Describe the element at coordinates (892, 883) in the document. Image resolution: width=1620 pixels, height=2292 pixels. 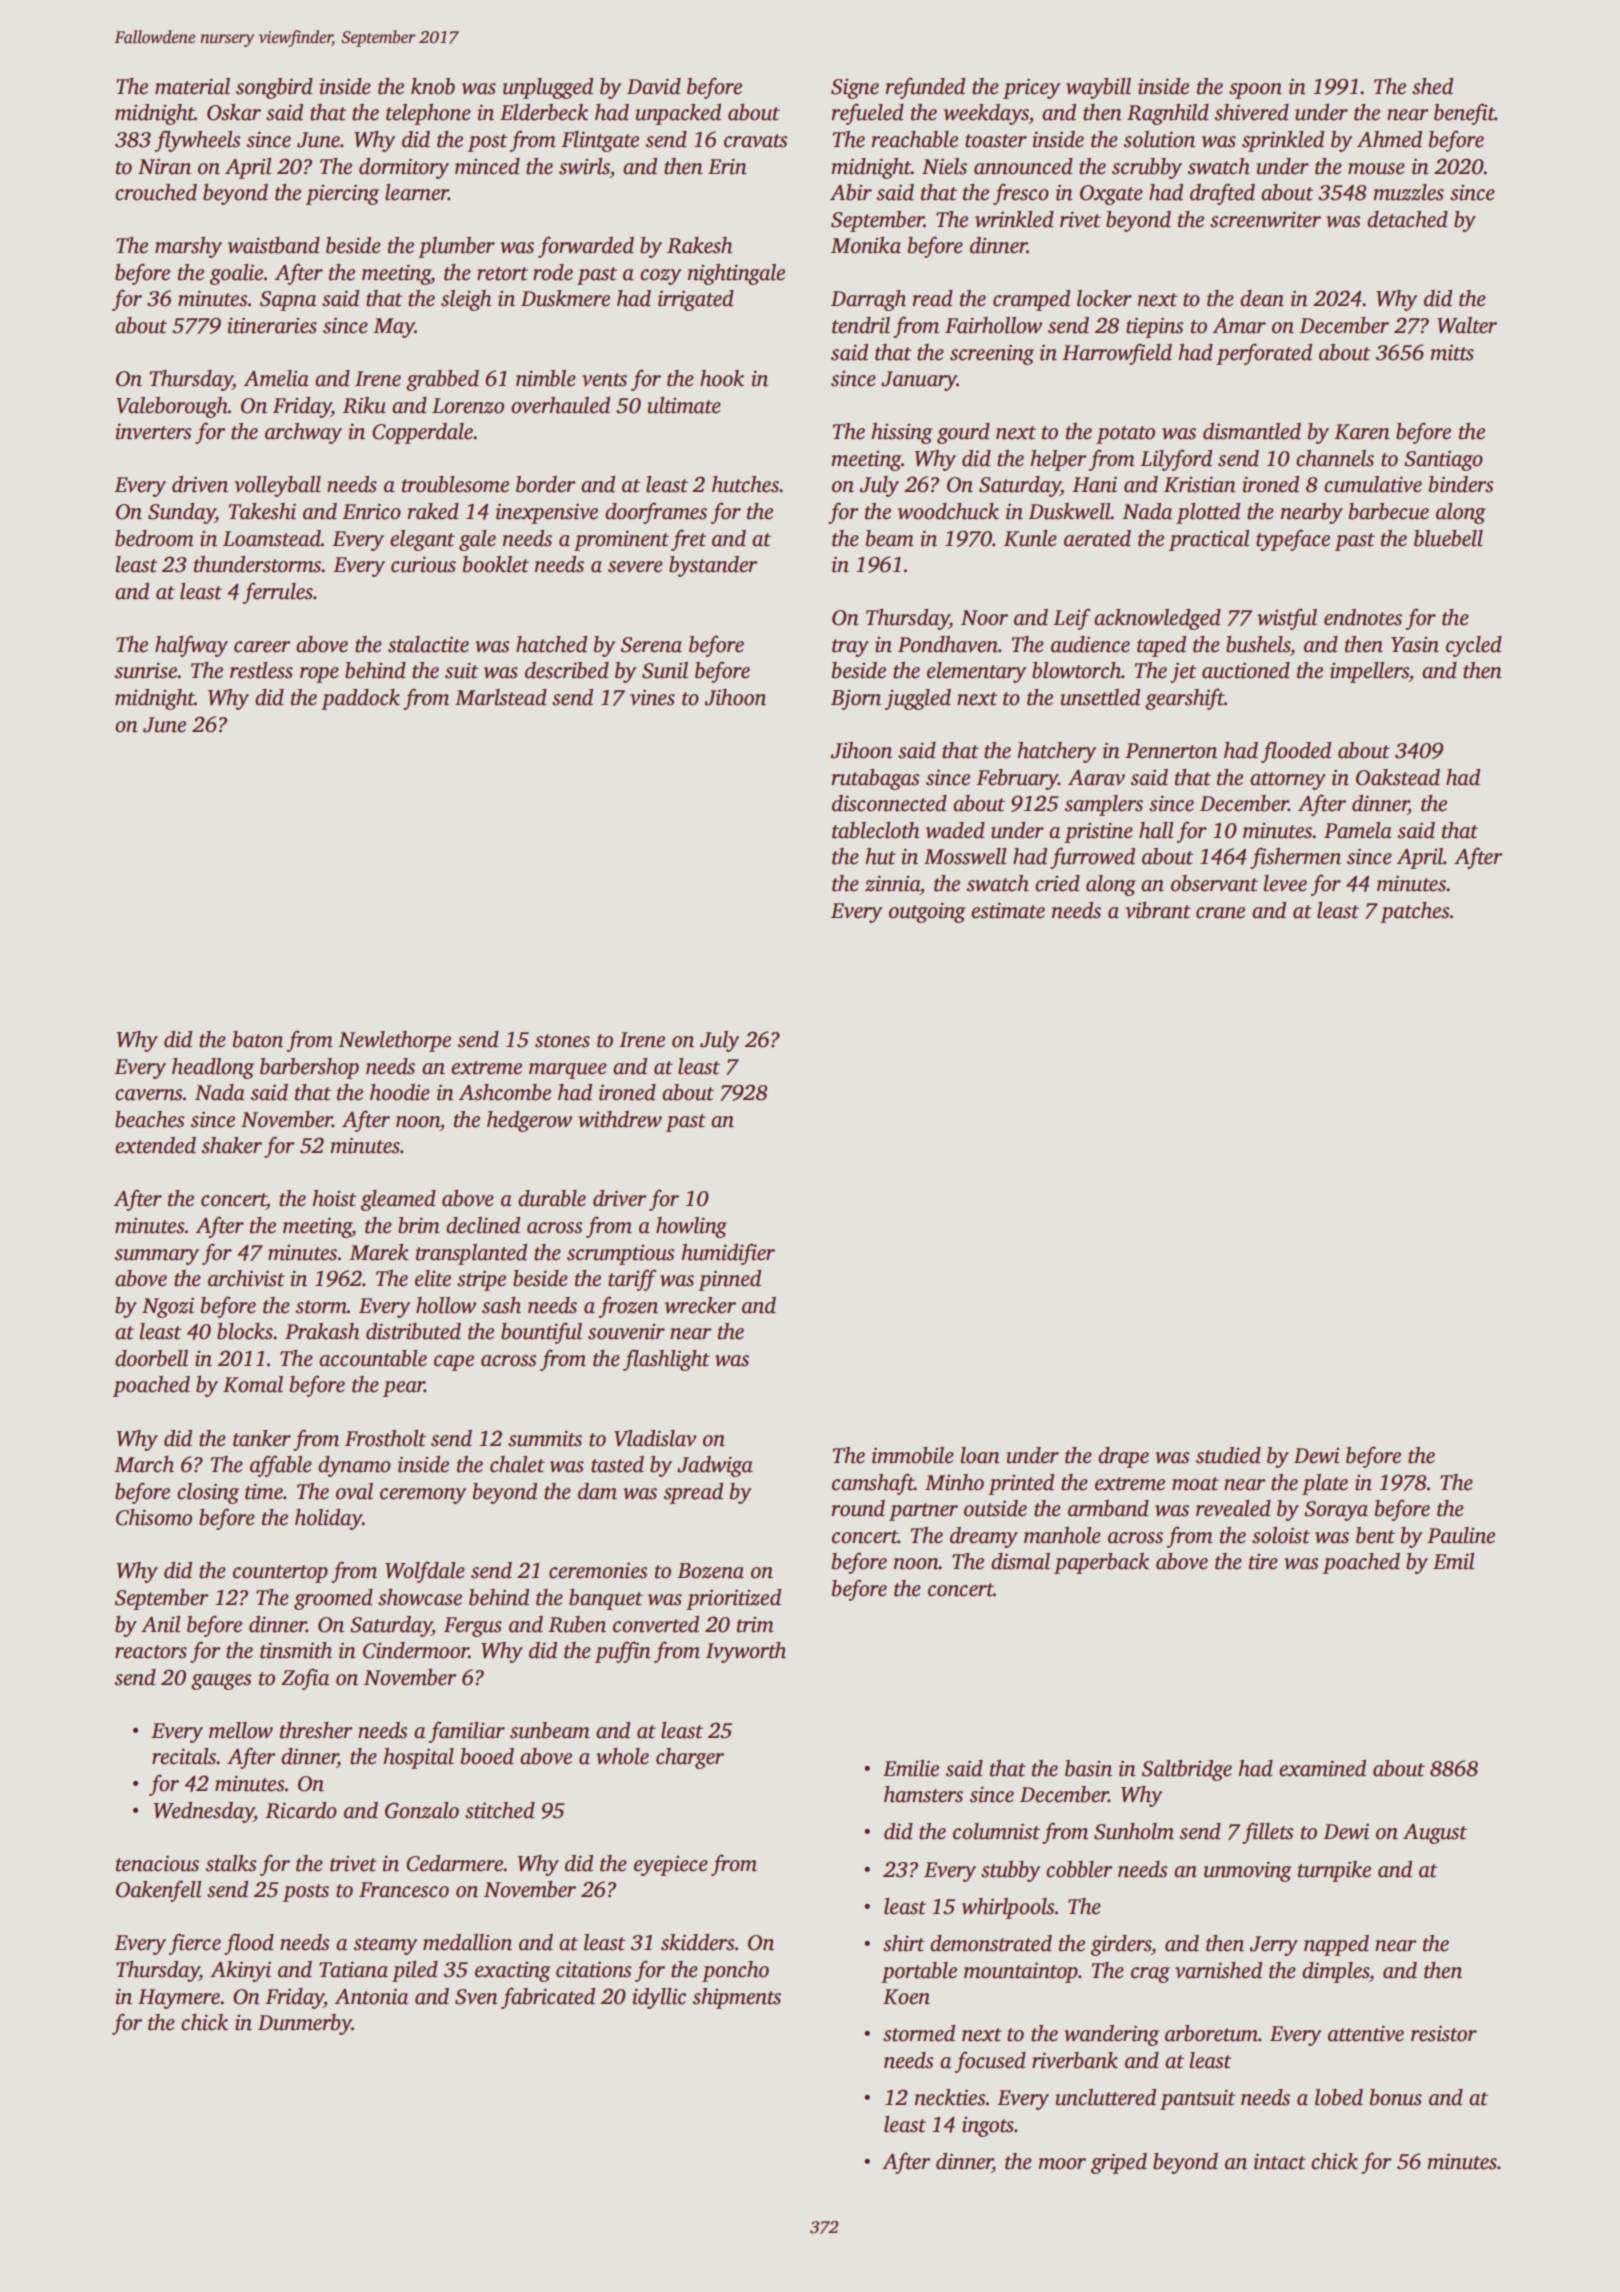
I see `zinnia` at that location.
